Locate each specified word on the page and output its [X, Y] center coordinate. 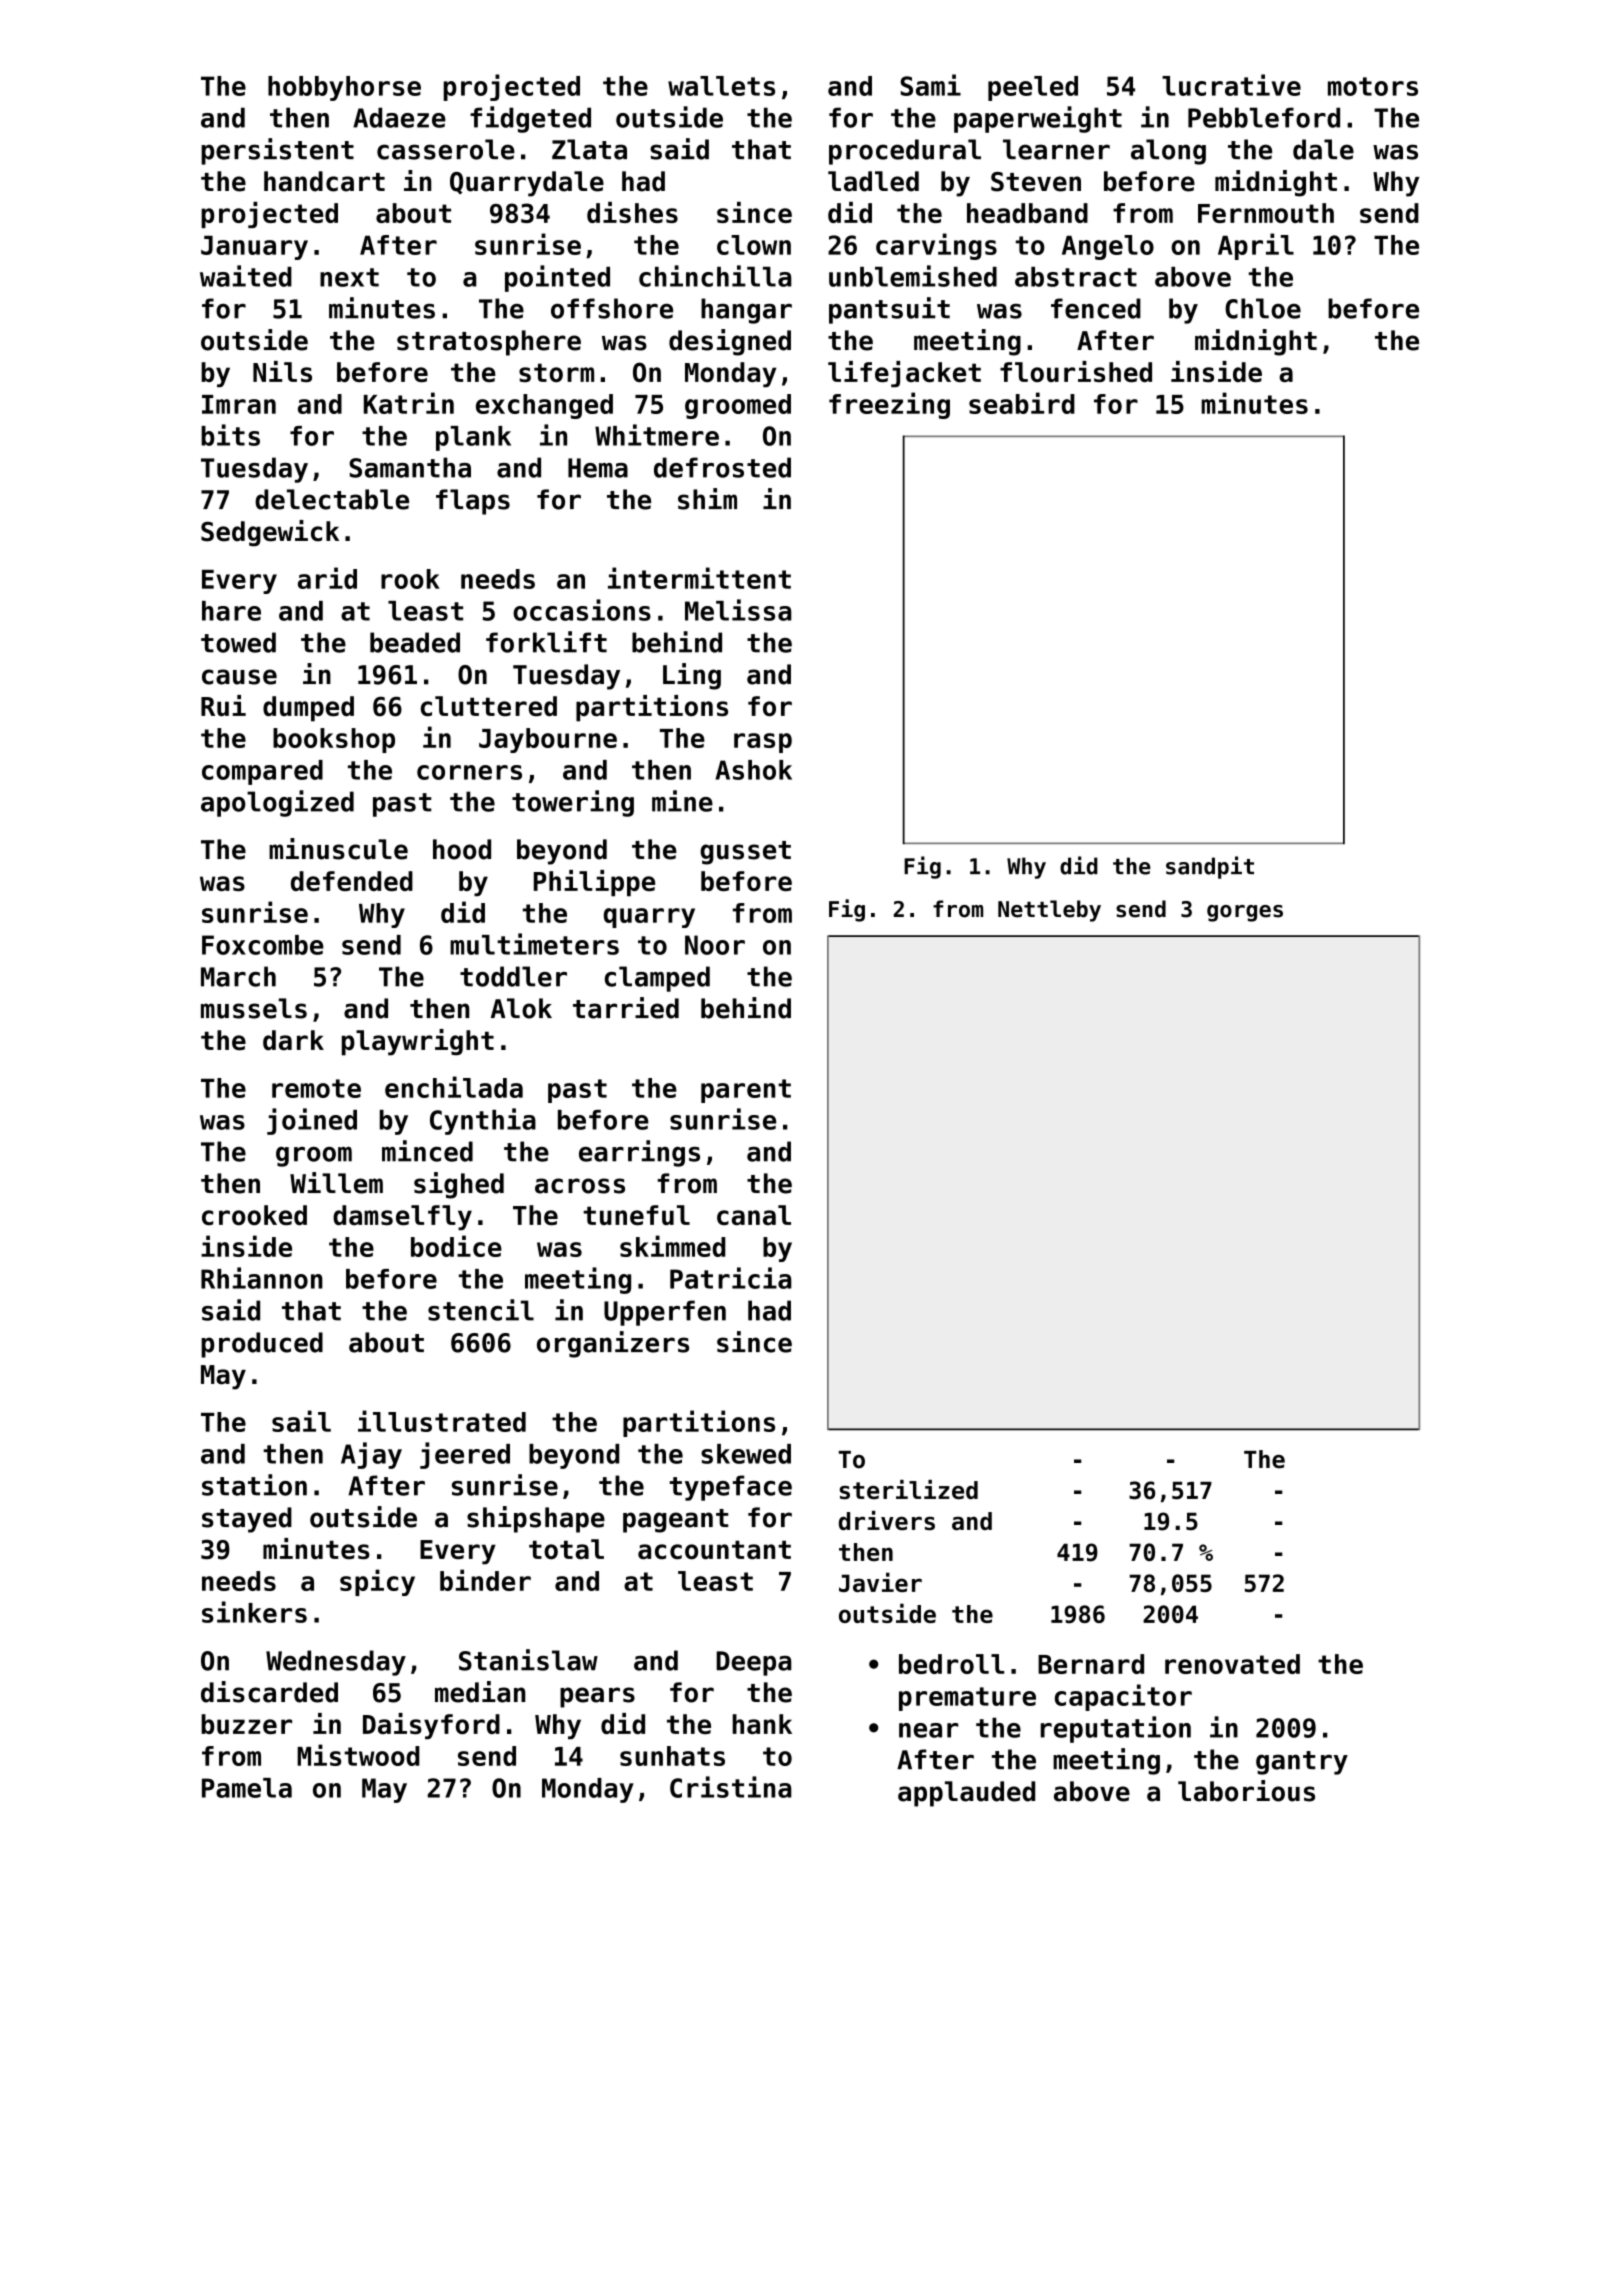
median [480, 1692]
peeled [1033, 88]
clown [754, 245]
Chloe [1263, 308]
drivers [887, 1520]
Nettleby [1049, 911]
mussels [254, 1008]
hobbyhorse [344, 88]
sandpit [1210, 867]
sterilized [908, 1490]
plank [473, 438]
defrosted [722, 467]
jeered [465, 1455]
